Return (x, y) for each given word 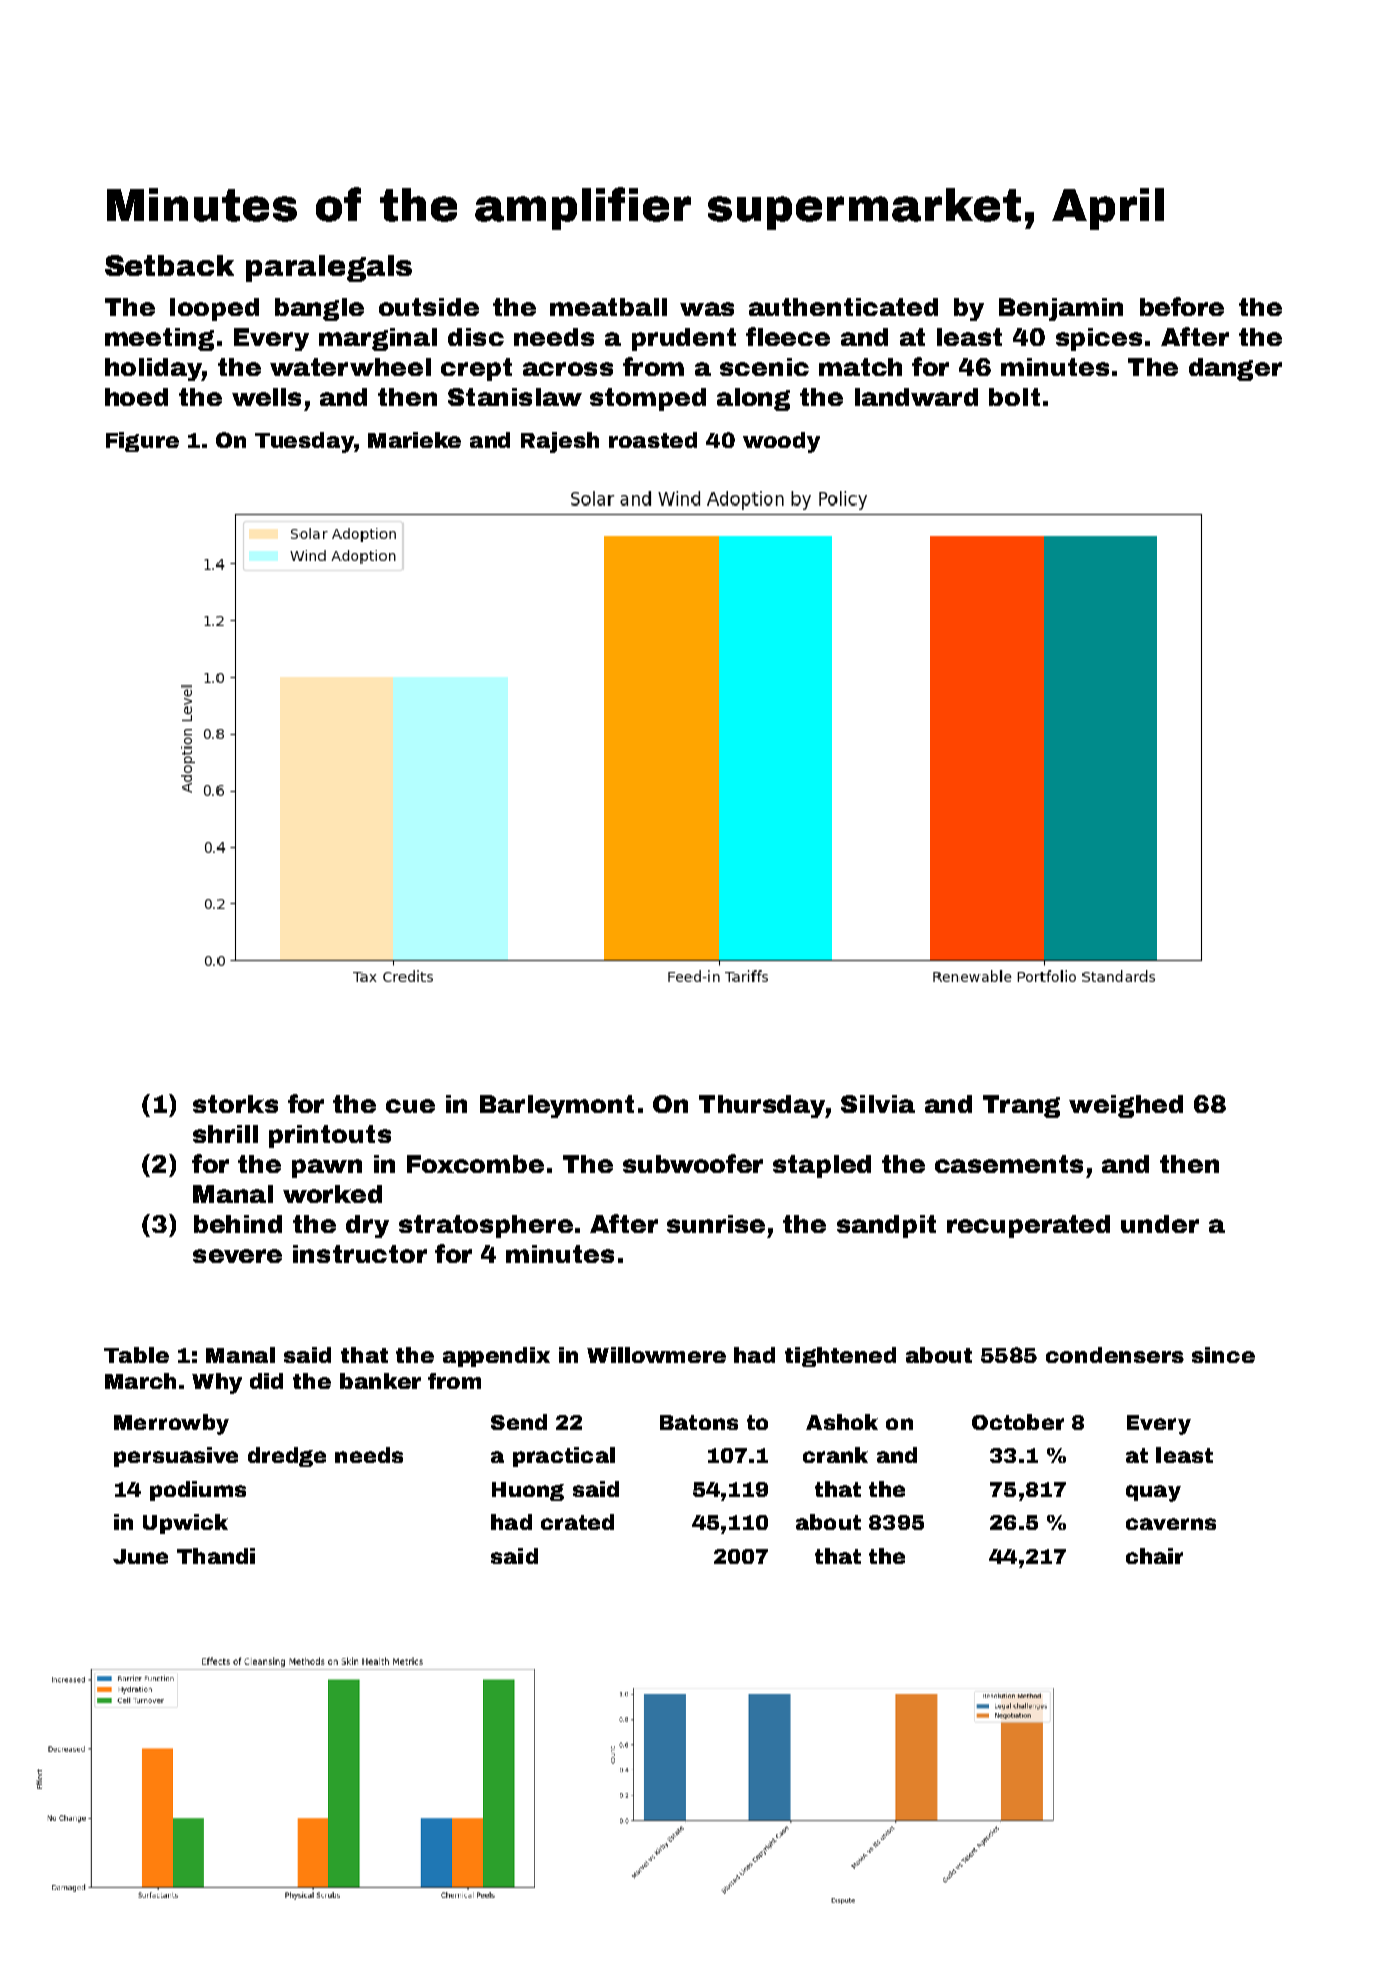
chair (1154, 1556)
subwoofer (693, 1163)
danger (1235, 369)
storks (235, 1104)
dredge (287, 1457)
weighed (1126, 1106)
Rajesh (560, 442)
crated (577, 1522)
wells (266, 397)
